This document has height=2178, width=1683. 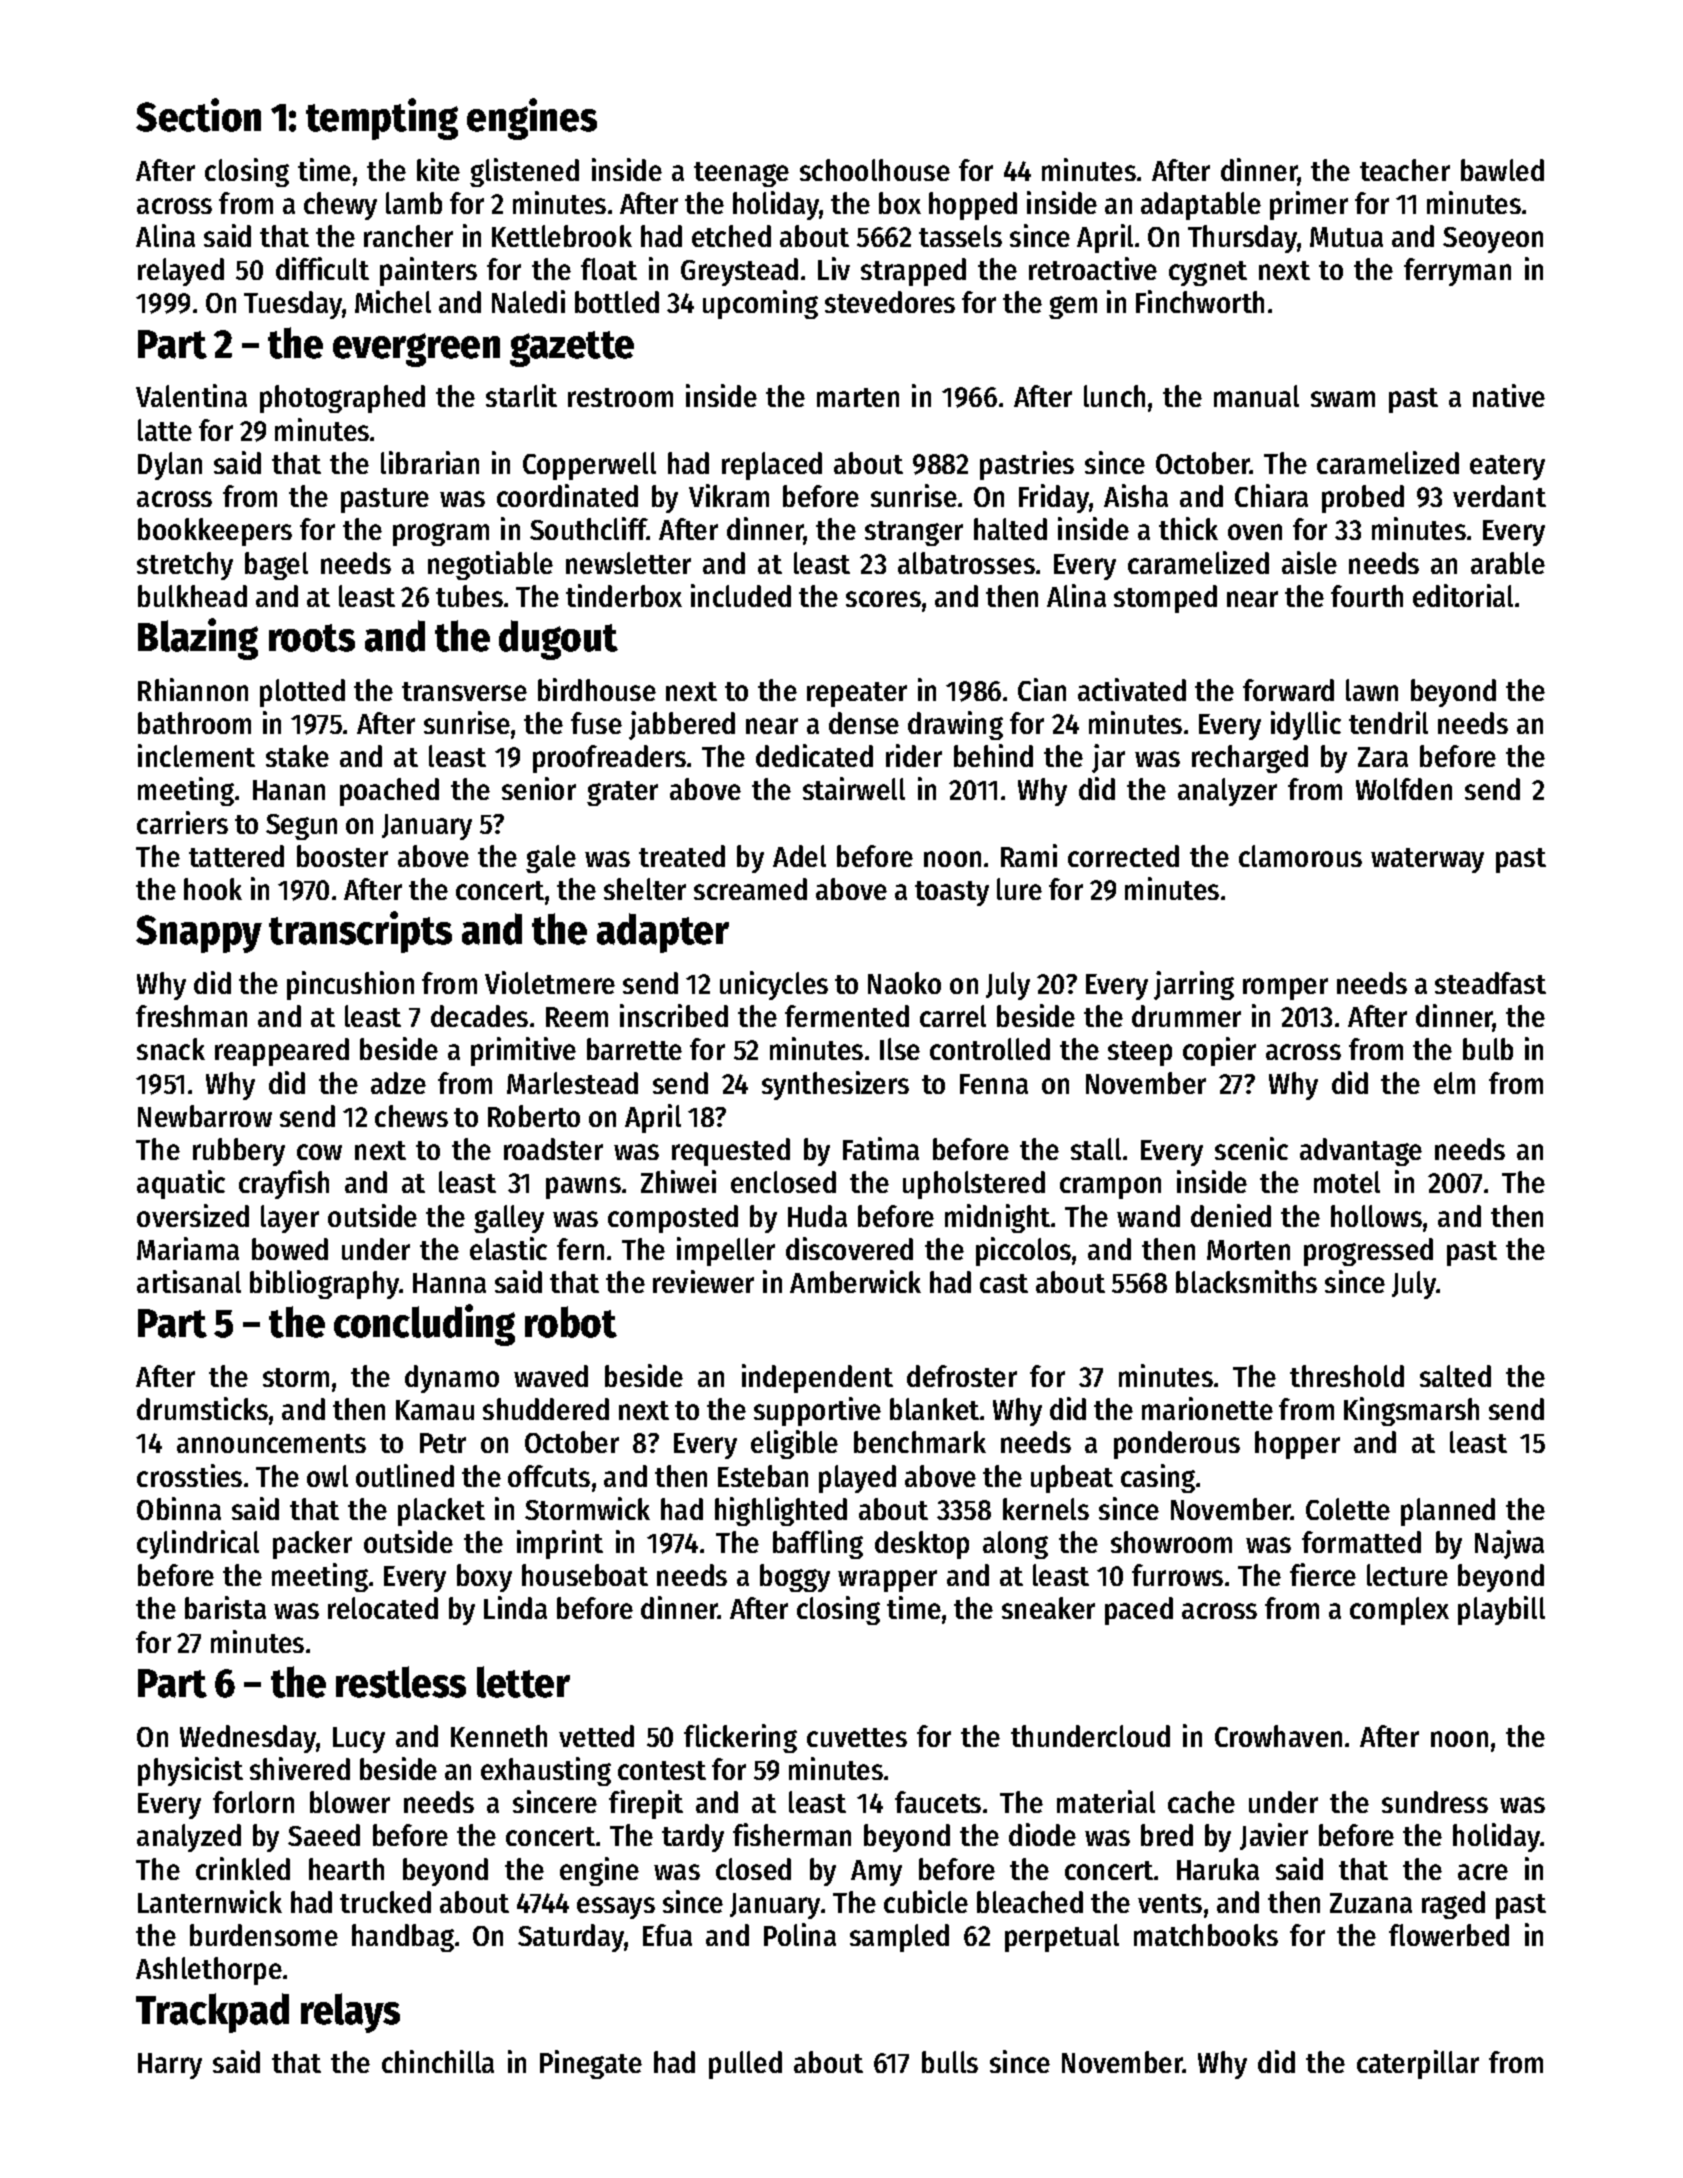 I want to click on Section, so click(x=198, y=115).
